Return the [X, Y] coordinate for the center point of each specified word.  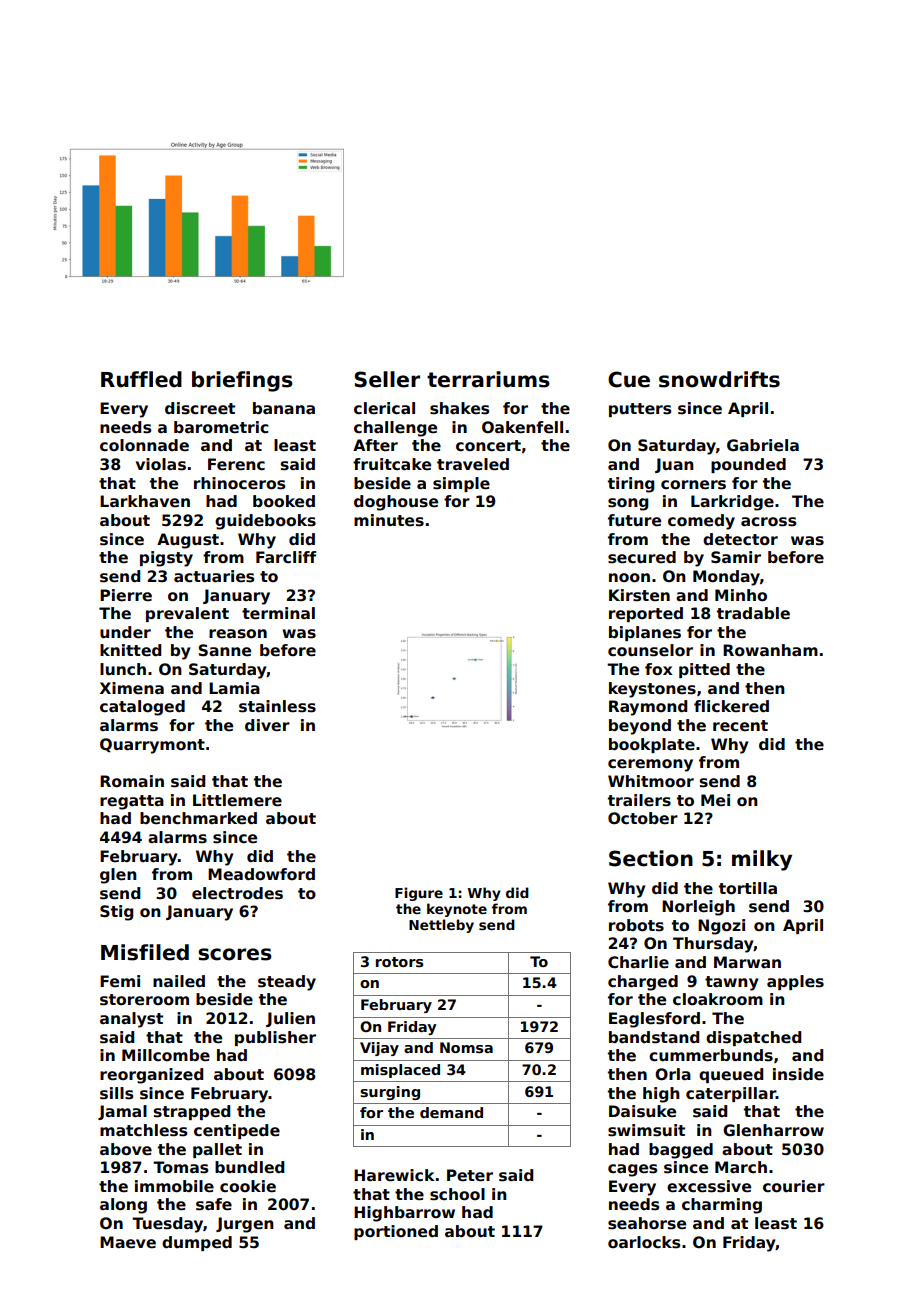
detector [740, 539]
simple [461, 484]
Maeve [128, 1242]
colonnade [144, 445]
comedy [701, 522]
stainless [277, 706]
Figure [419, 894]
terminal [278, 613]
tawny [731, 983]
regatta [132, 802]
